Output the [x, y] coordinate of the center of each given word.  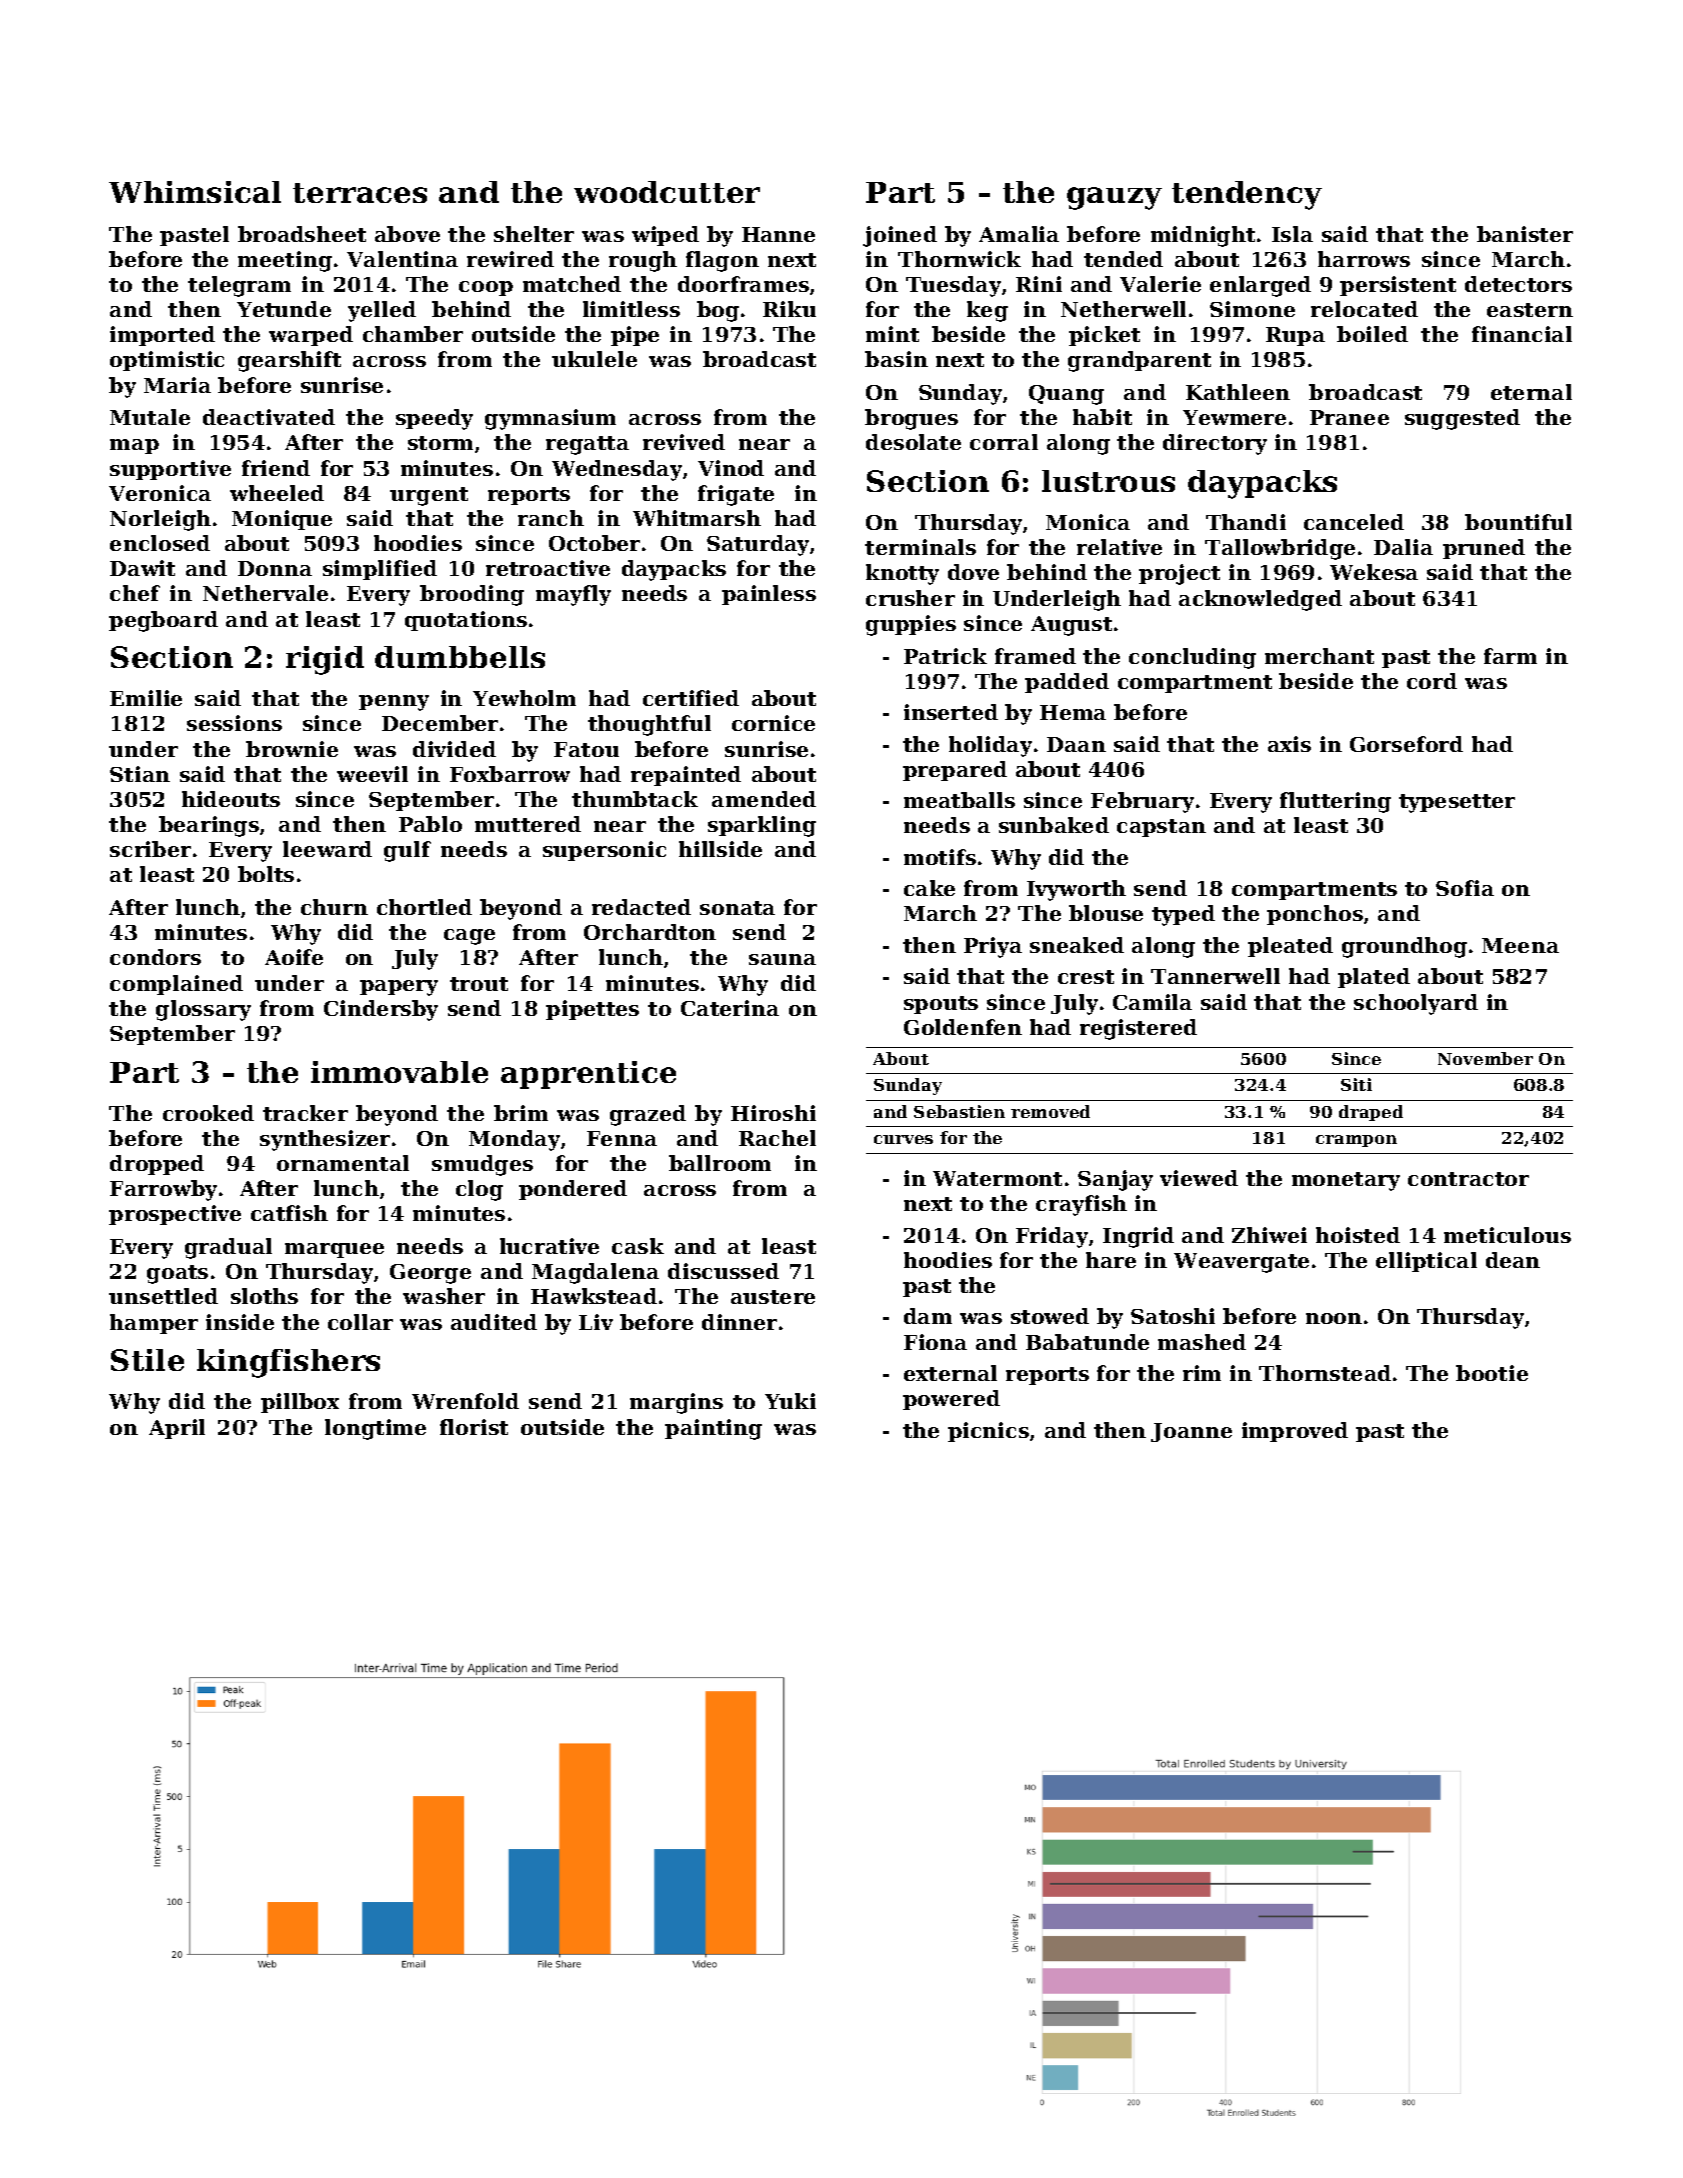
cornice [773, 723]
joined [900, 236]
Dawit [142, 568]
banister [1525, 234]
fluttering [1335, 802]
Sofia [1465, 888]
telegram [239, 286]
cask [638, 1246]
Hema [1073, 712]
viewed [1199, 1178]
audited [494, 1322]
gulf [407, 851]
